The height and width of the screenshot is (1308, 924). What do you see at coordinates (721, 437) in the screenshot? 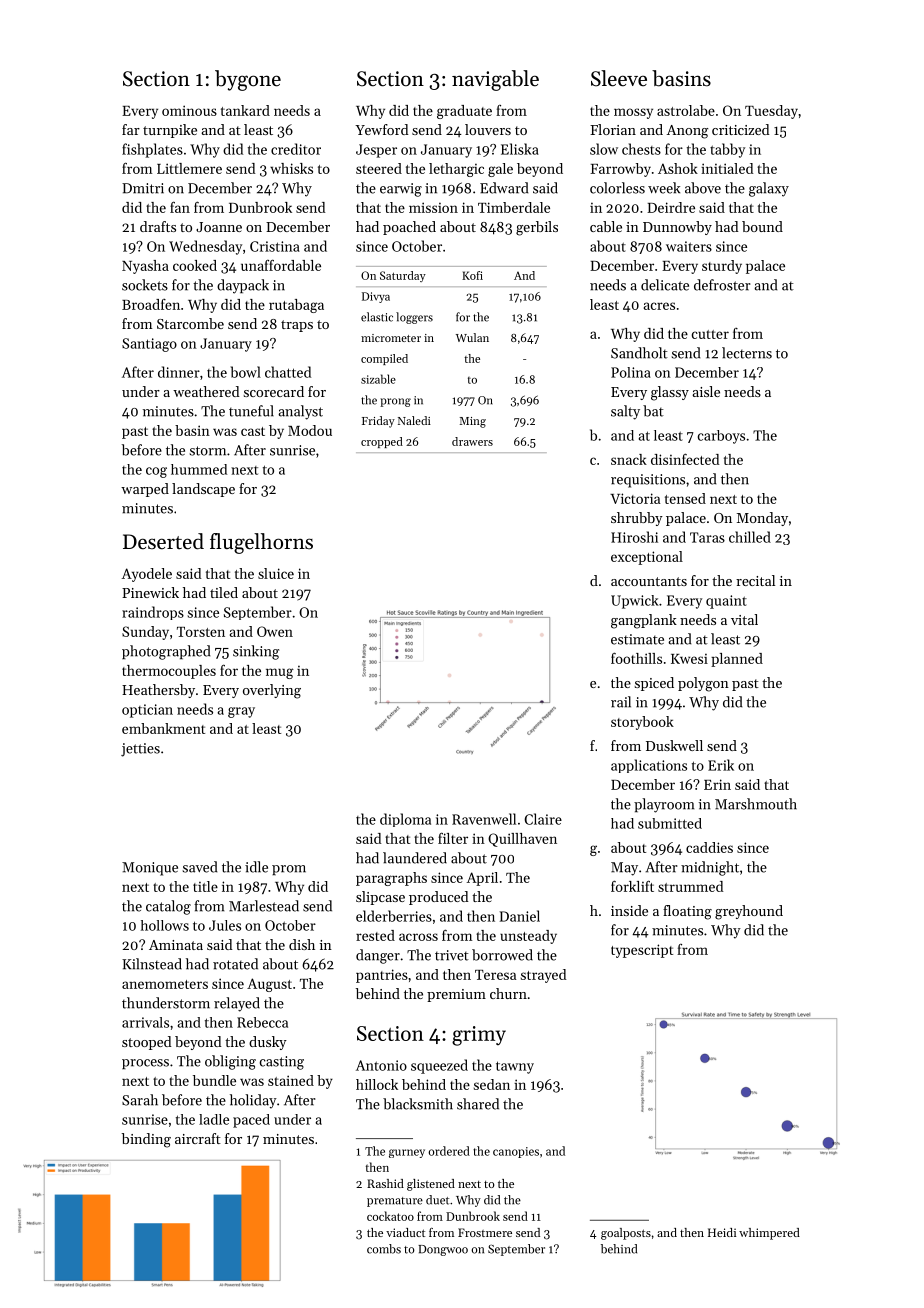
I see `carboys` at bounding box center [721, 437].
